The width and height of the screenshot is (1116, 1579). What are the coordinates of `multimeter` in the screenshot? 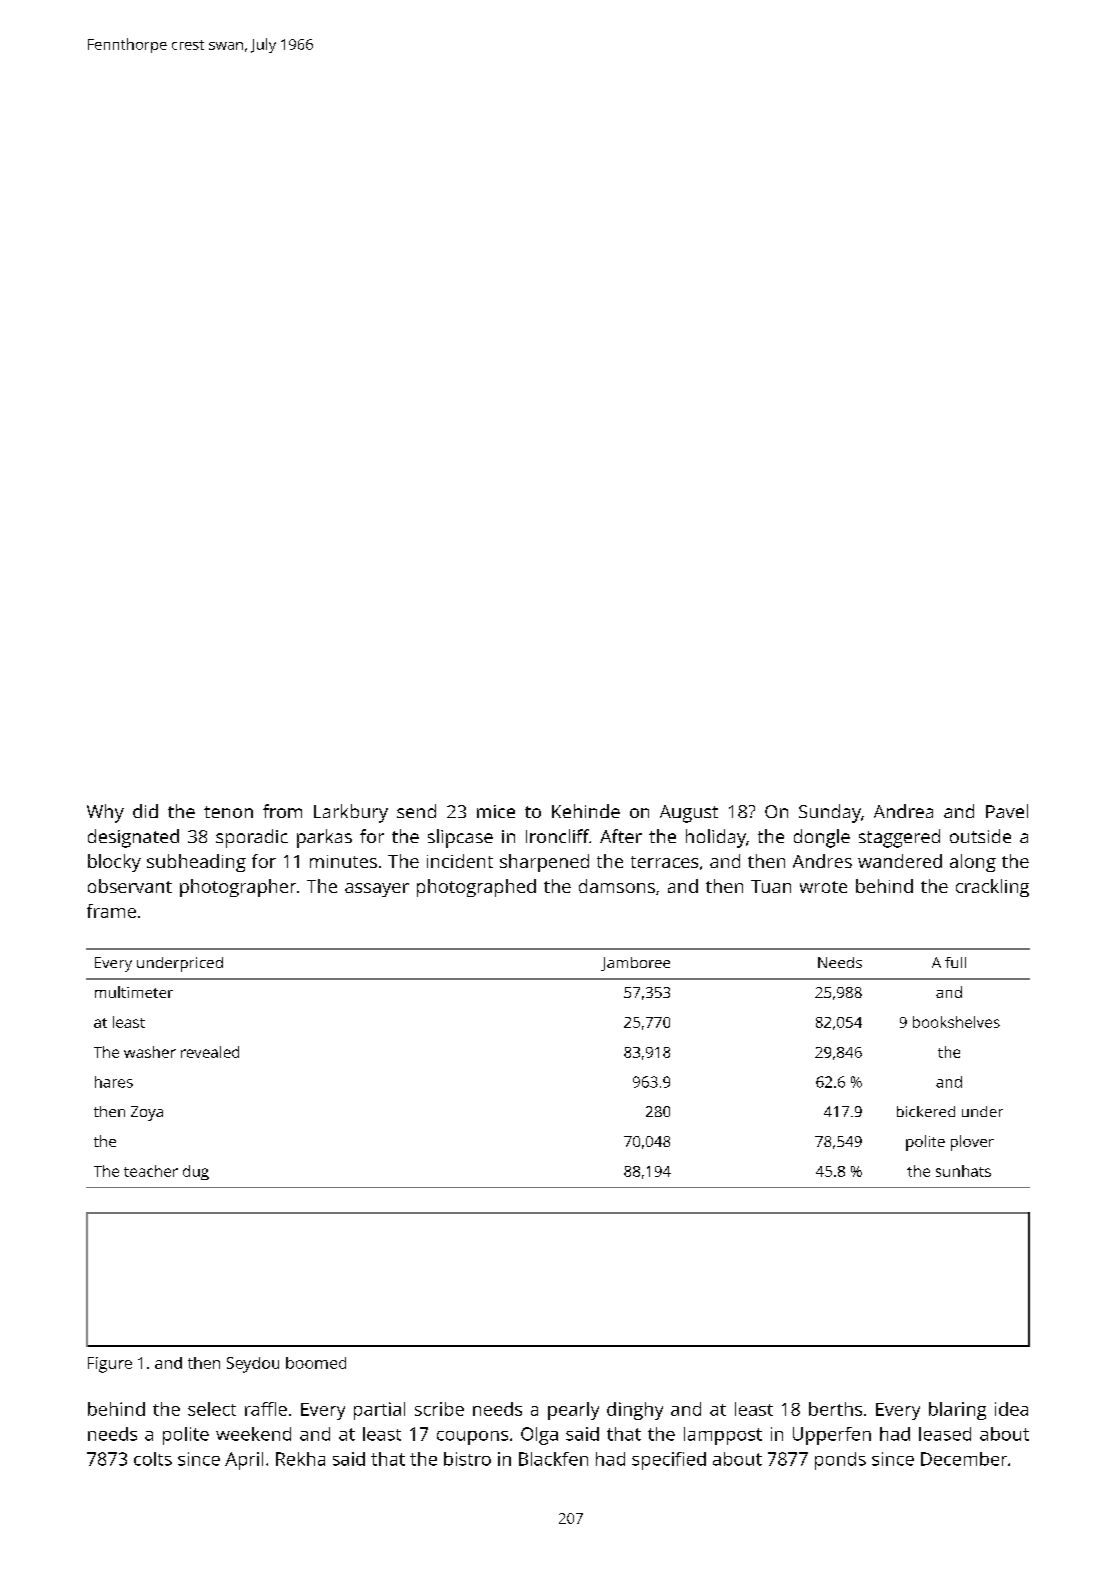 It's located at (134, 992).
